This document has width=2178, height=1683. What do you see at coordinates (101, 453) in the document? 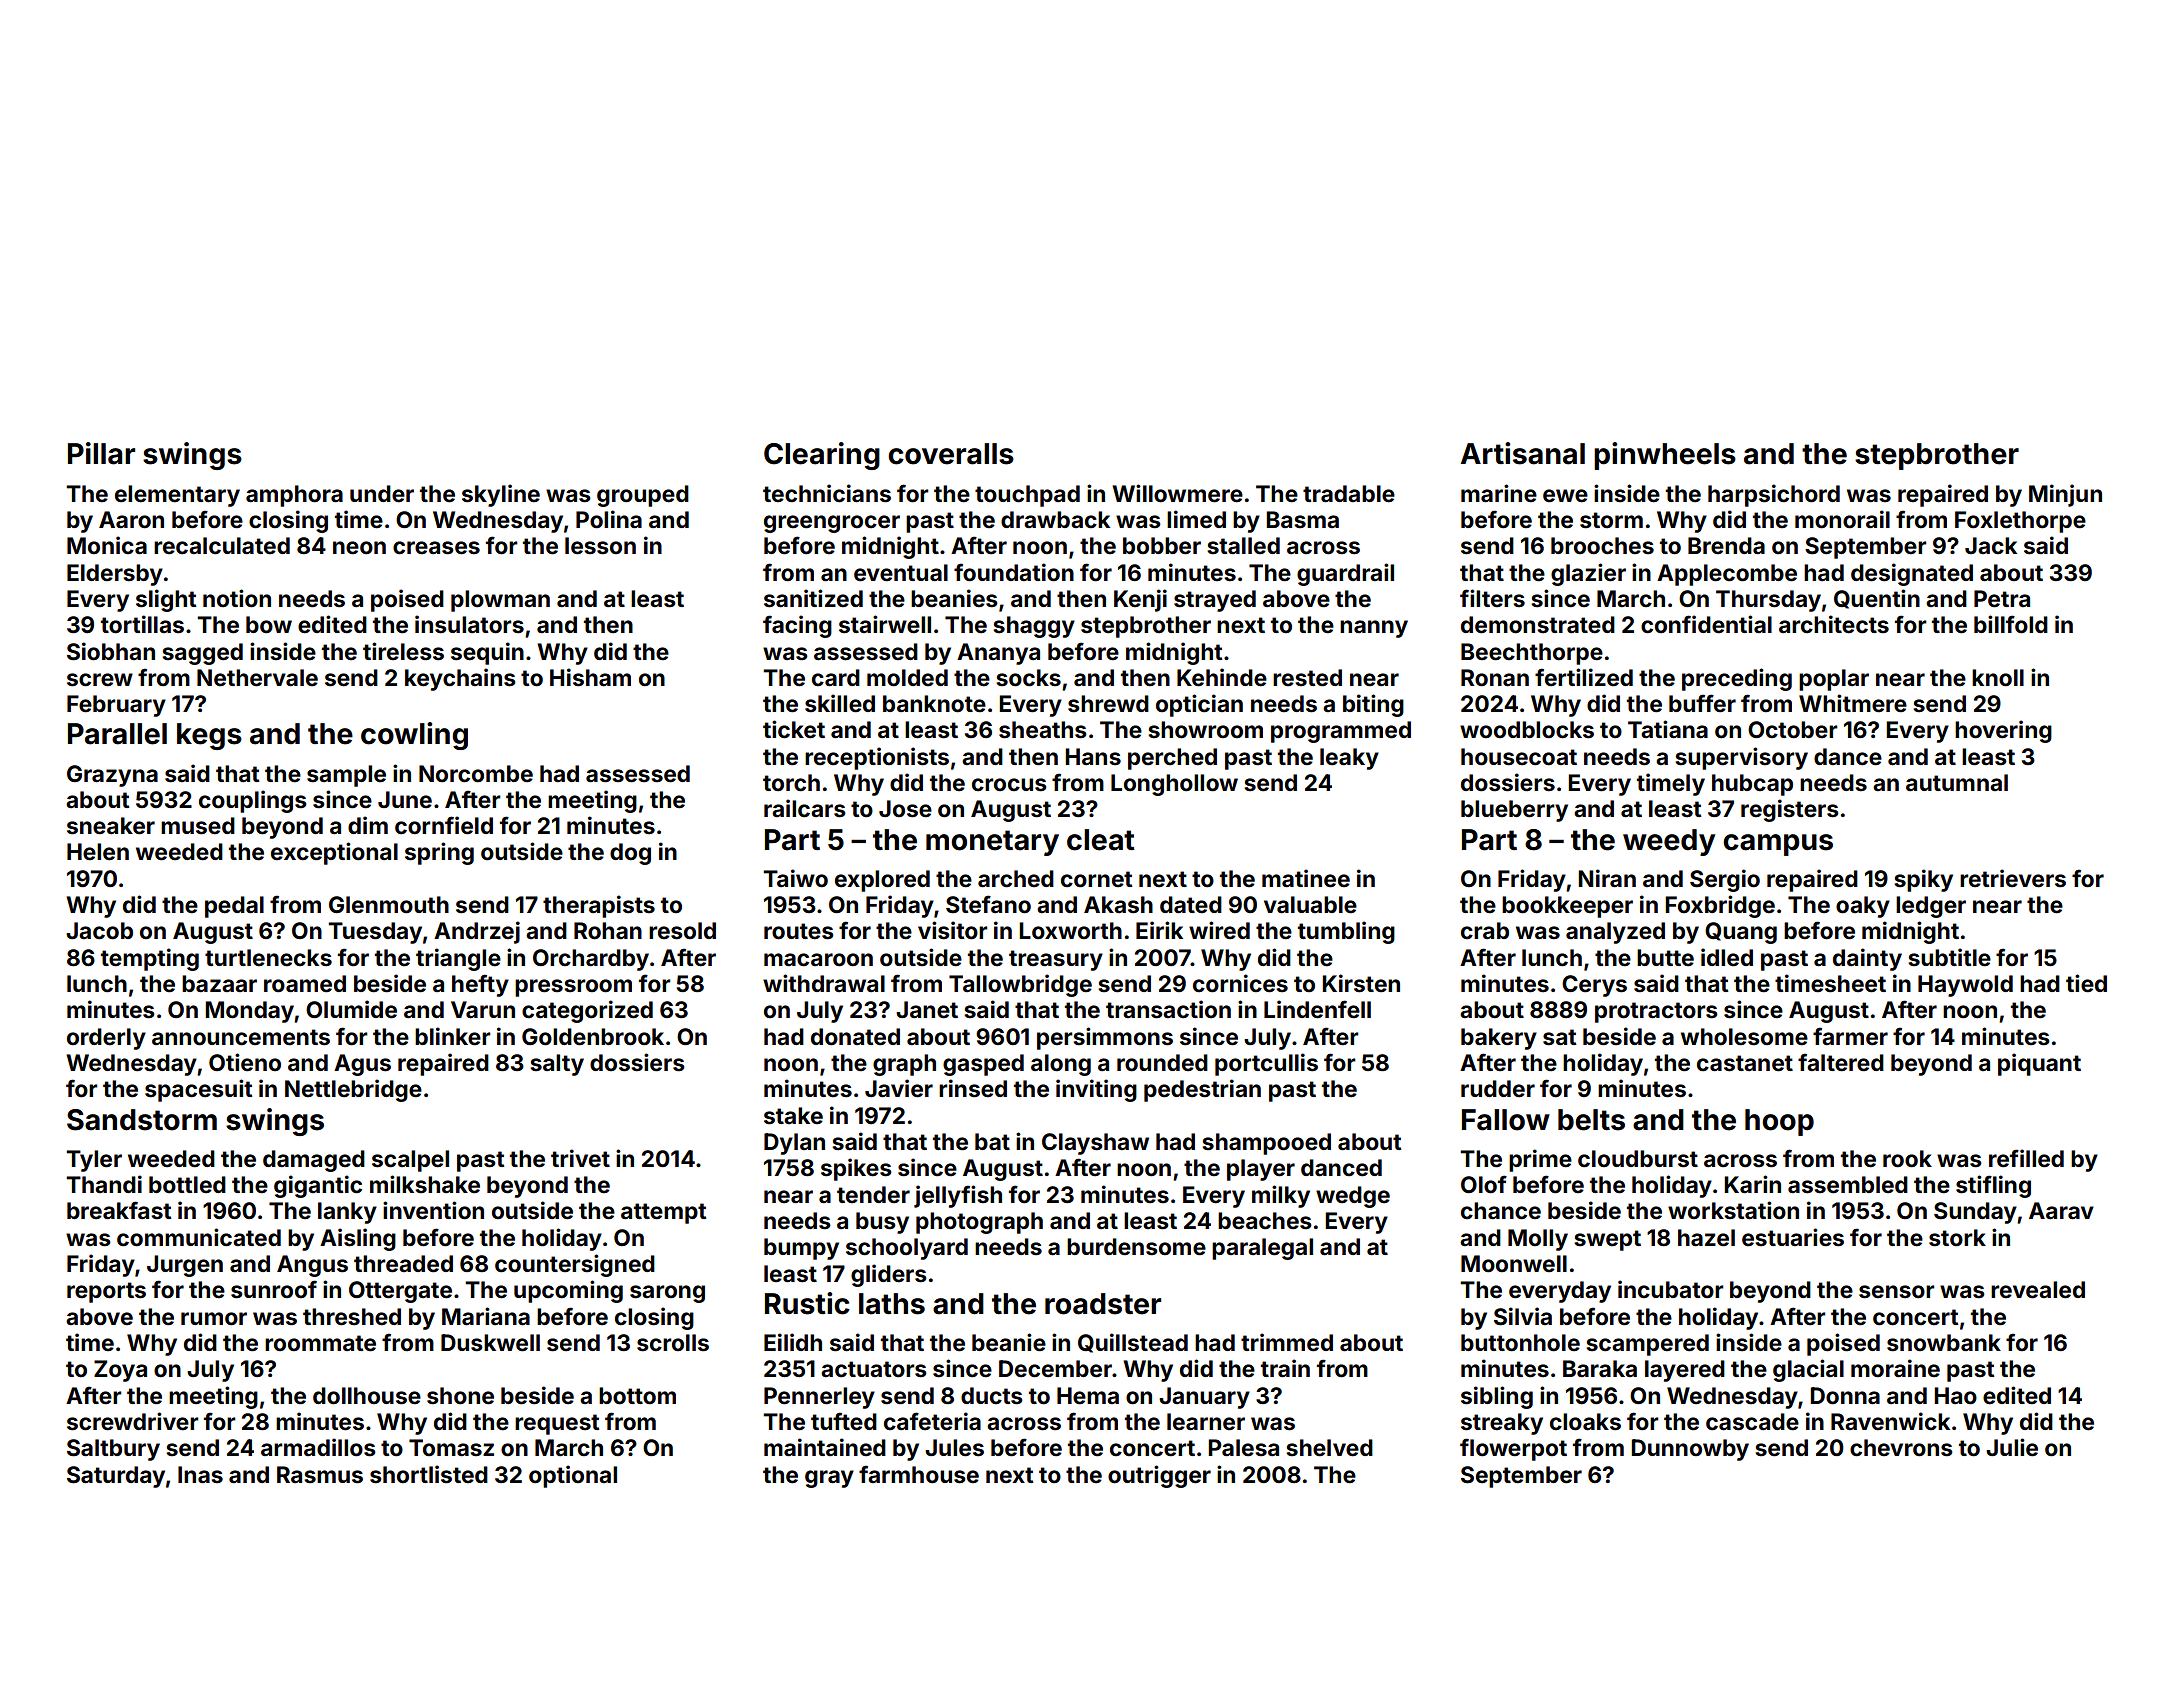
I see `Pillar` at bounding box center [101, 453].
